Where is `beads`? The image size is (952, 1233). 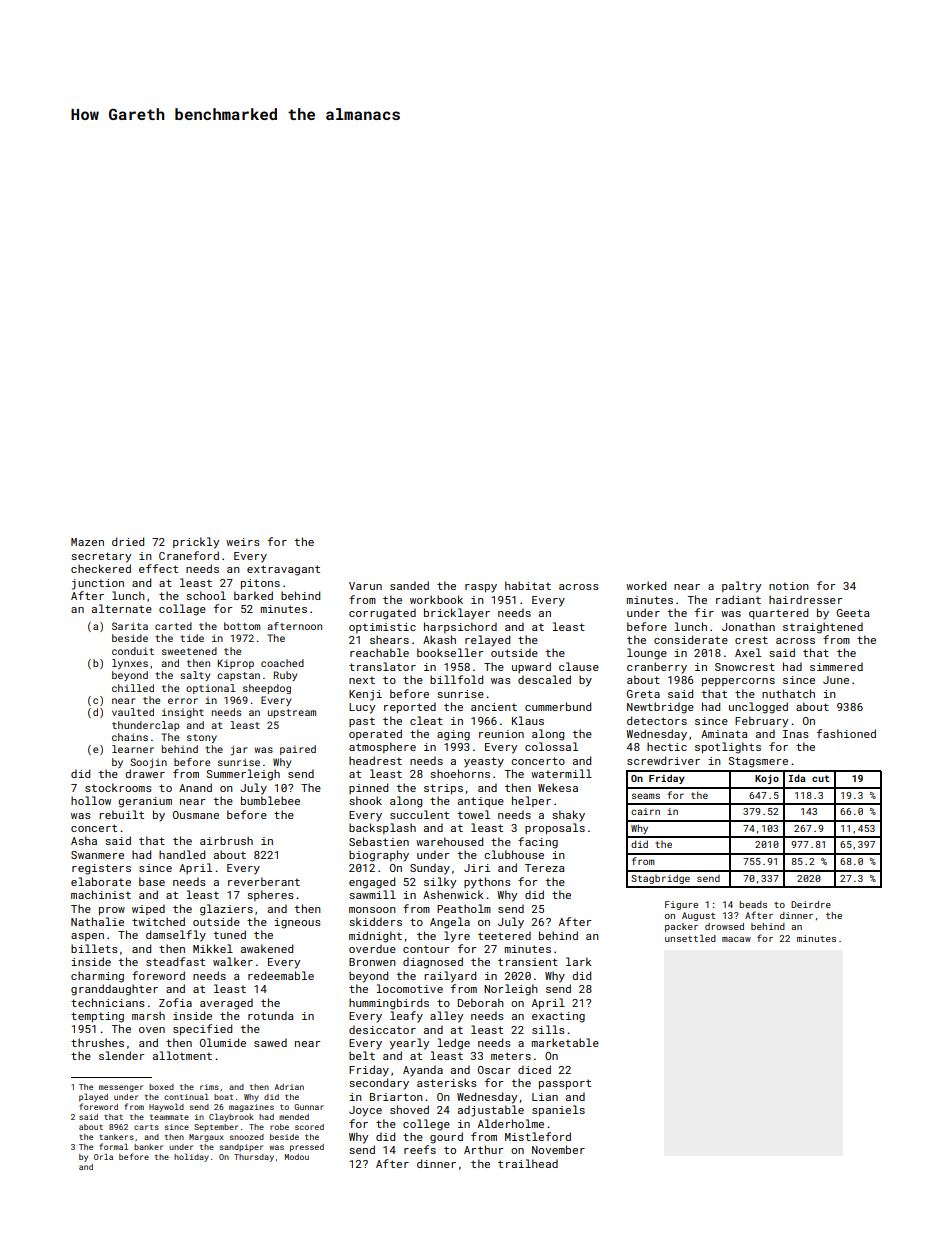 beads is located at coordinates (753, 904).
